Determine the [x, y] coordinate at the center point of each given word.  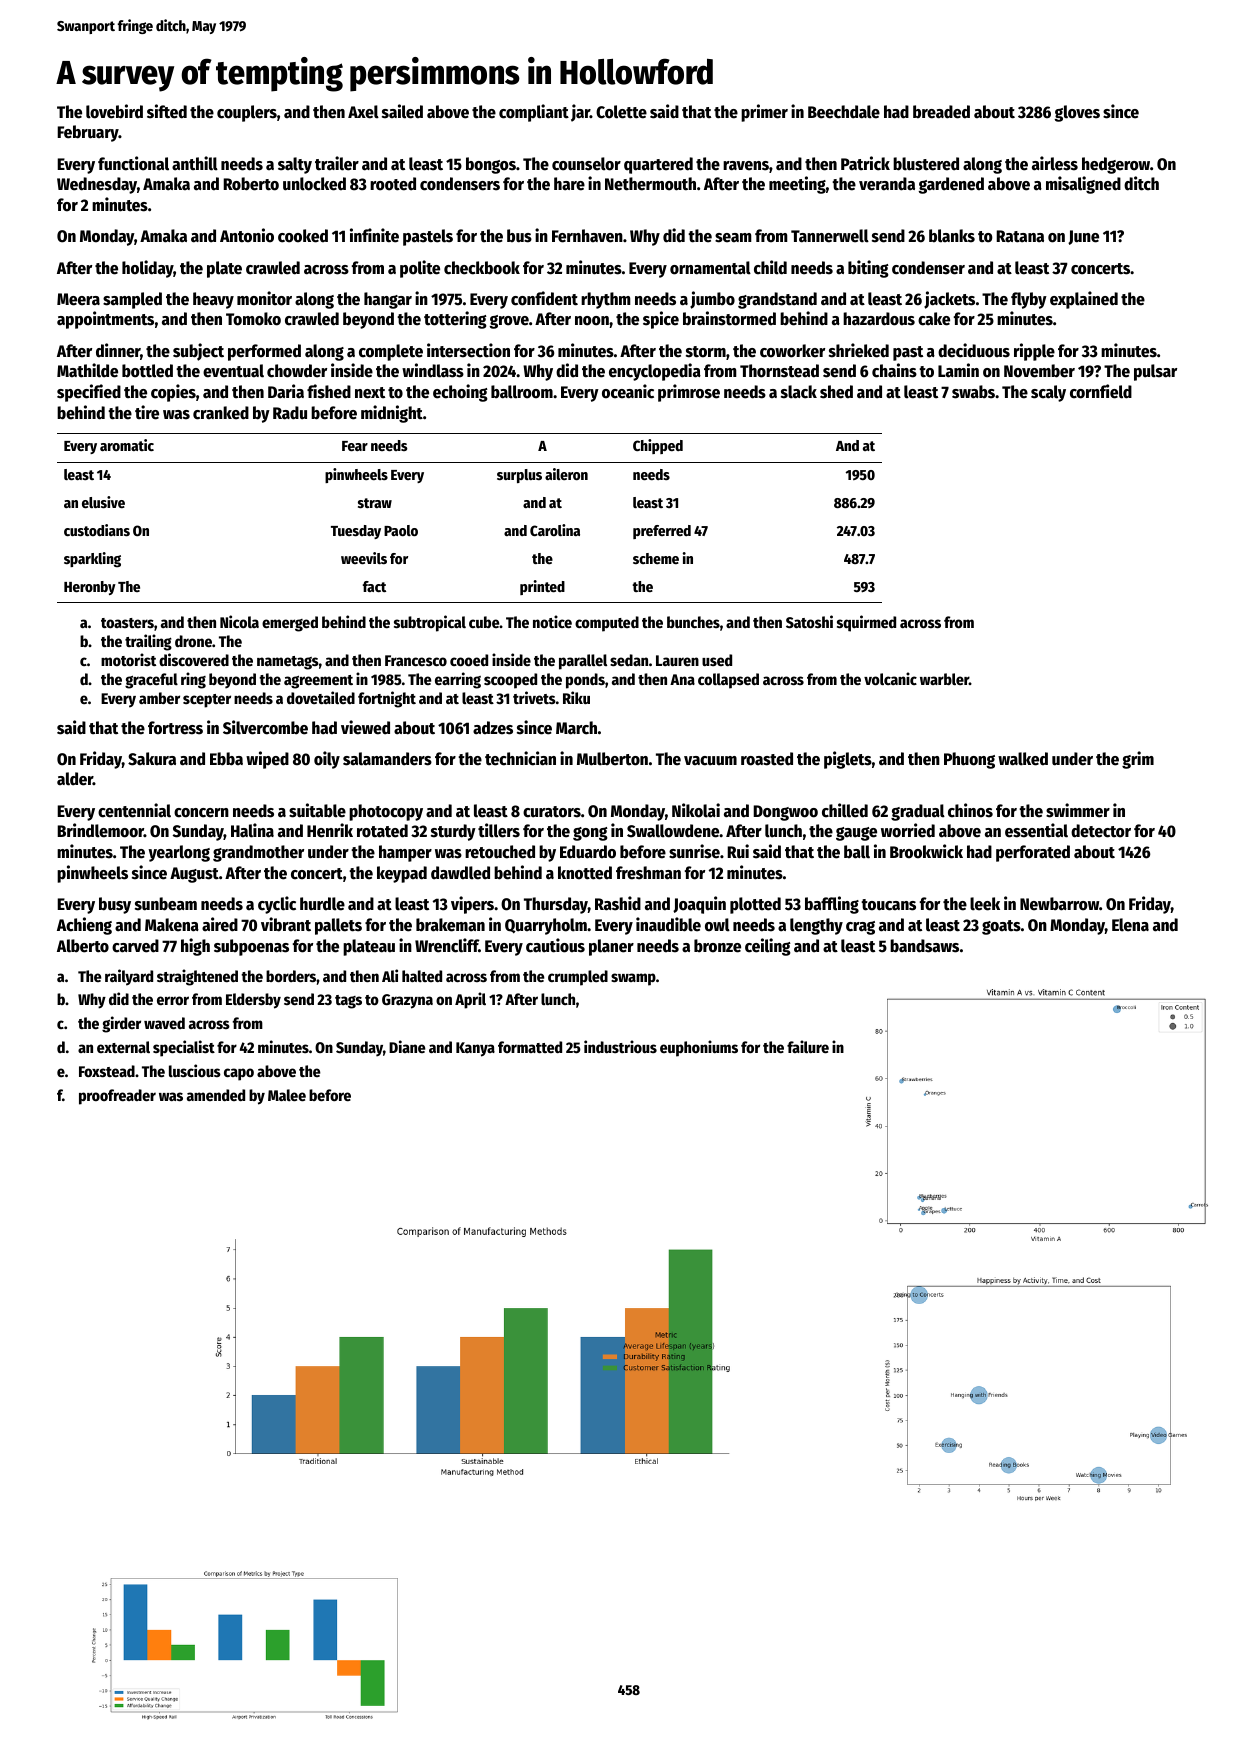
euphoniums [699, 1048]
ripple [1034, 352]
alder [75, 779]
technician [520, 758]
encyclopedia [655, 372]
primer [764, 113]
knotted [585, 873]
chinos [970, 810]
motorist [128, 659]
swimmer [1078, 810]
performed [264, 352]
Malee [287, 1095]
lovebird [114, 111]
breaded [941, 112]
